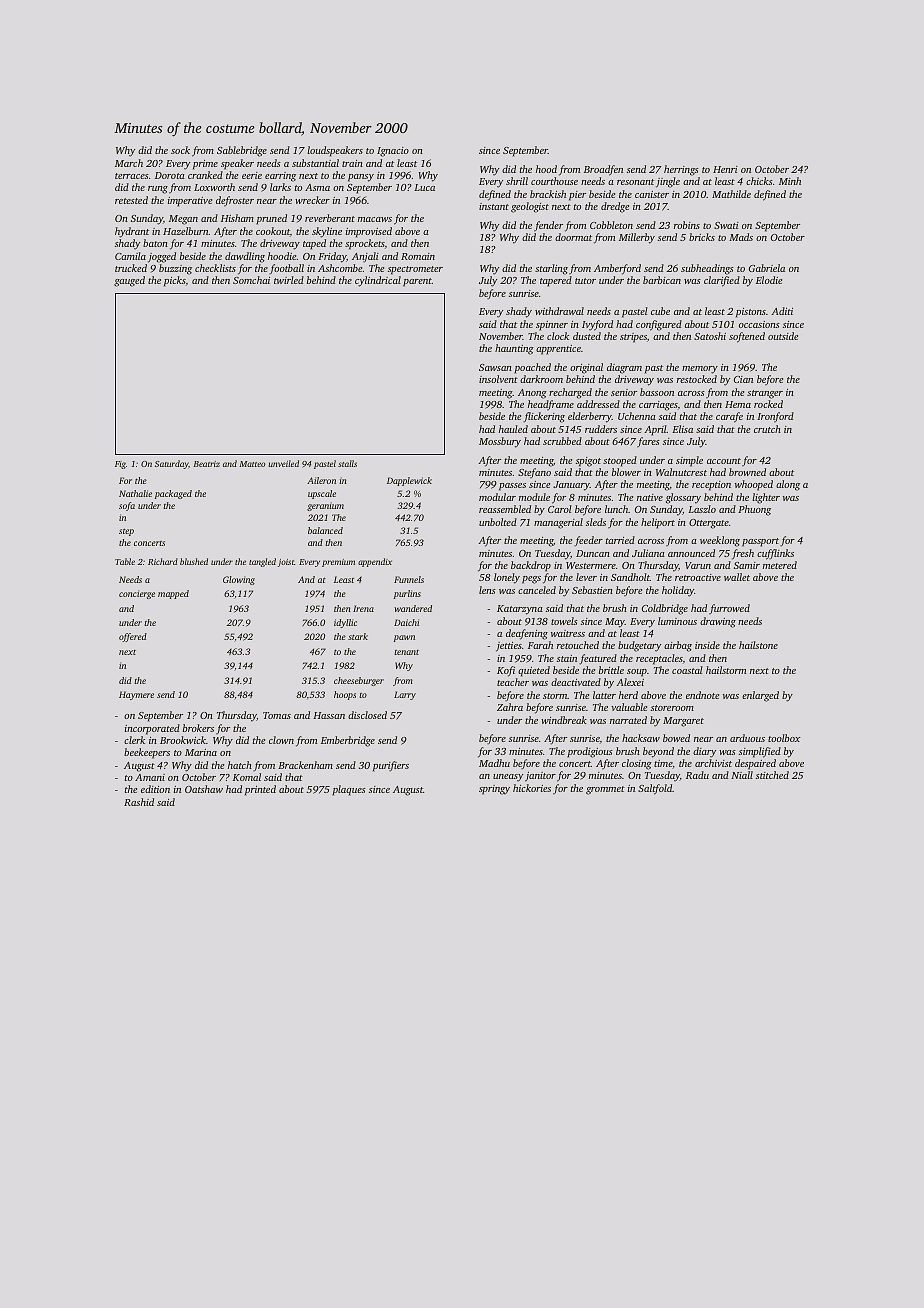 The height and width of the screenshot is (1308, 924). Describe the element at coordinates (260, 790) in the screenshot. I see `printed` at that location.
